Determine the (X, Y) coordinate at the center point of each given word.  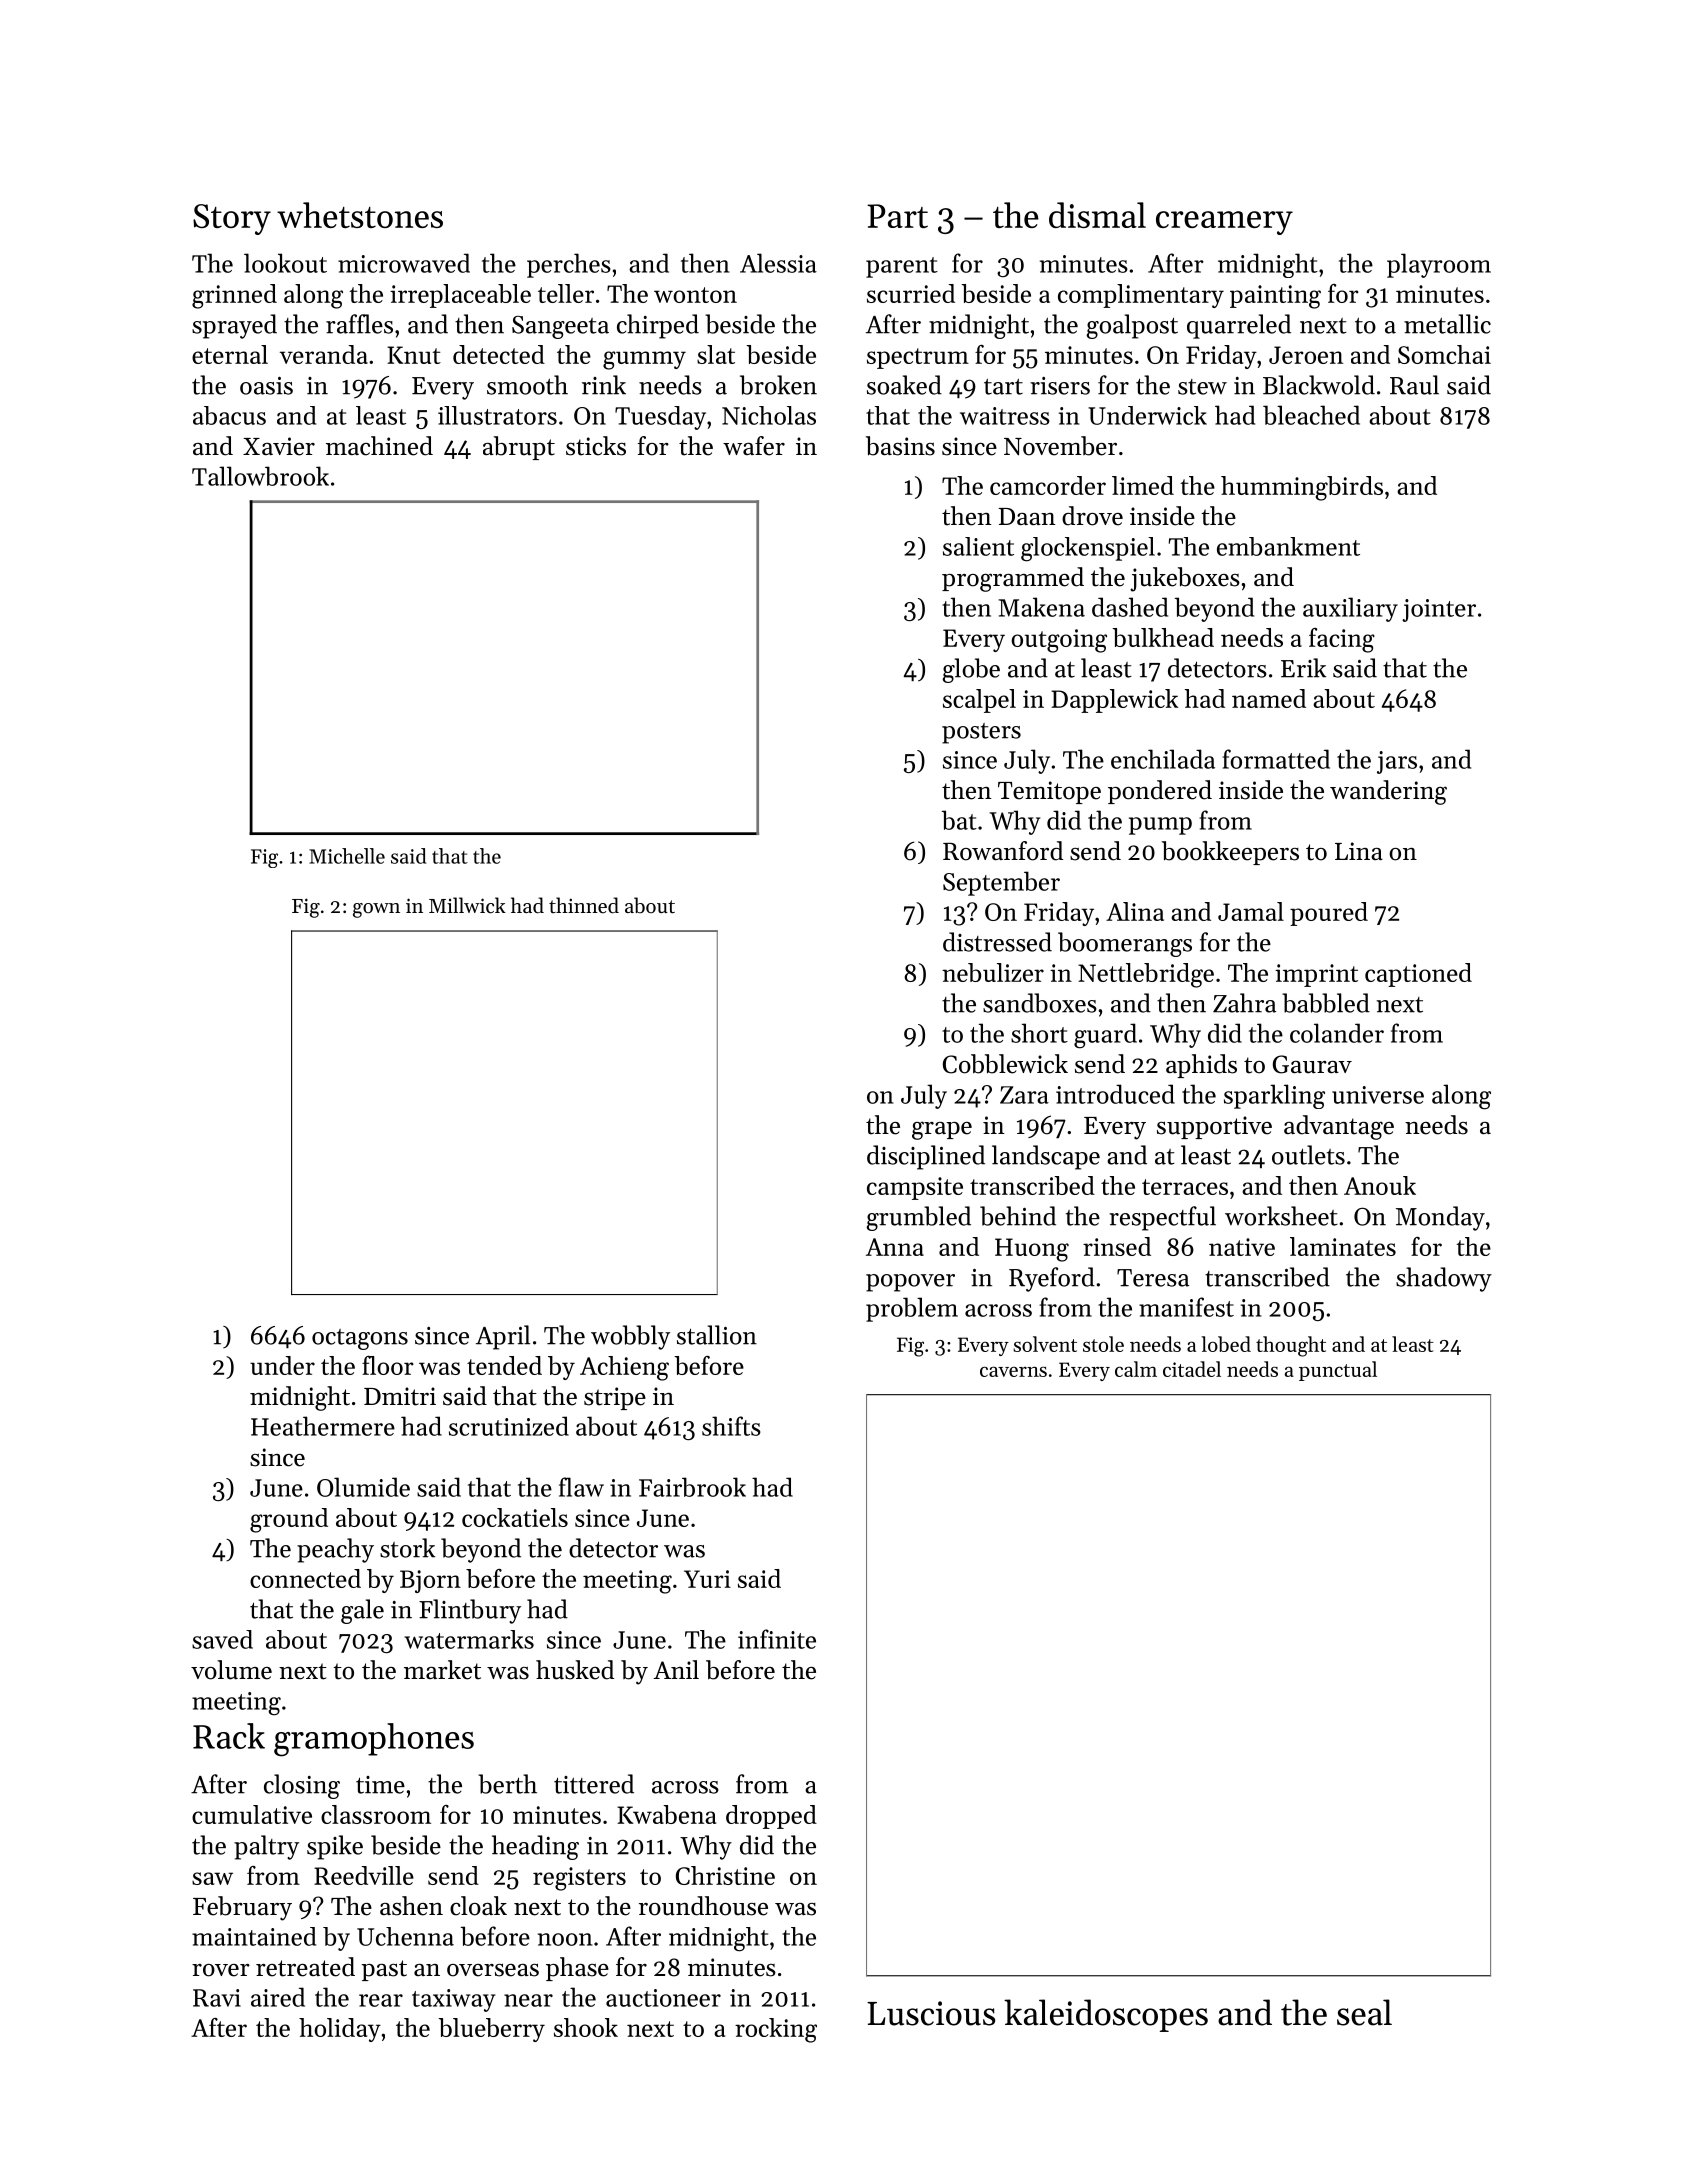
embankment (1288, 546)
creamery (1224, 223)
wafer (754, 446)
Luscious (931, 2013)
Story (232, 219)
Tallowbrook (260, 476)
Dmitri (400, 1396)
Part (897, 216)
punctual (1338, 1371)
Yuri (707, 1579)
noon (565, 1939)
